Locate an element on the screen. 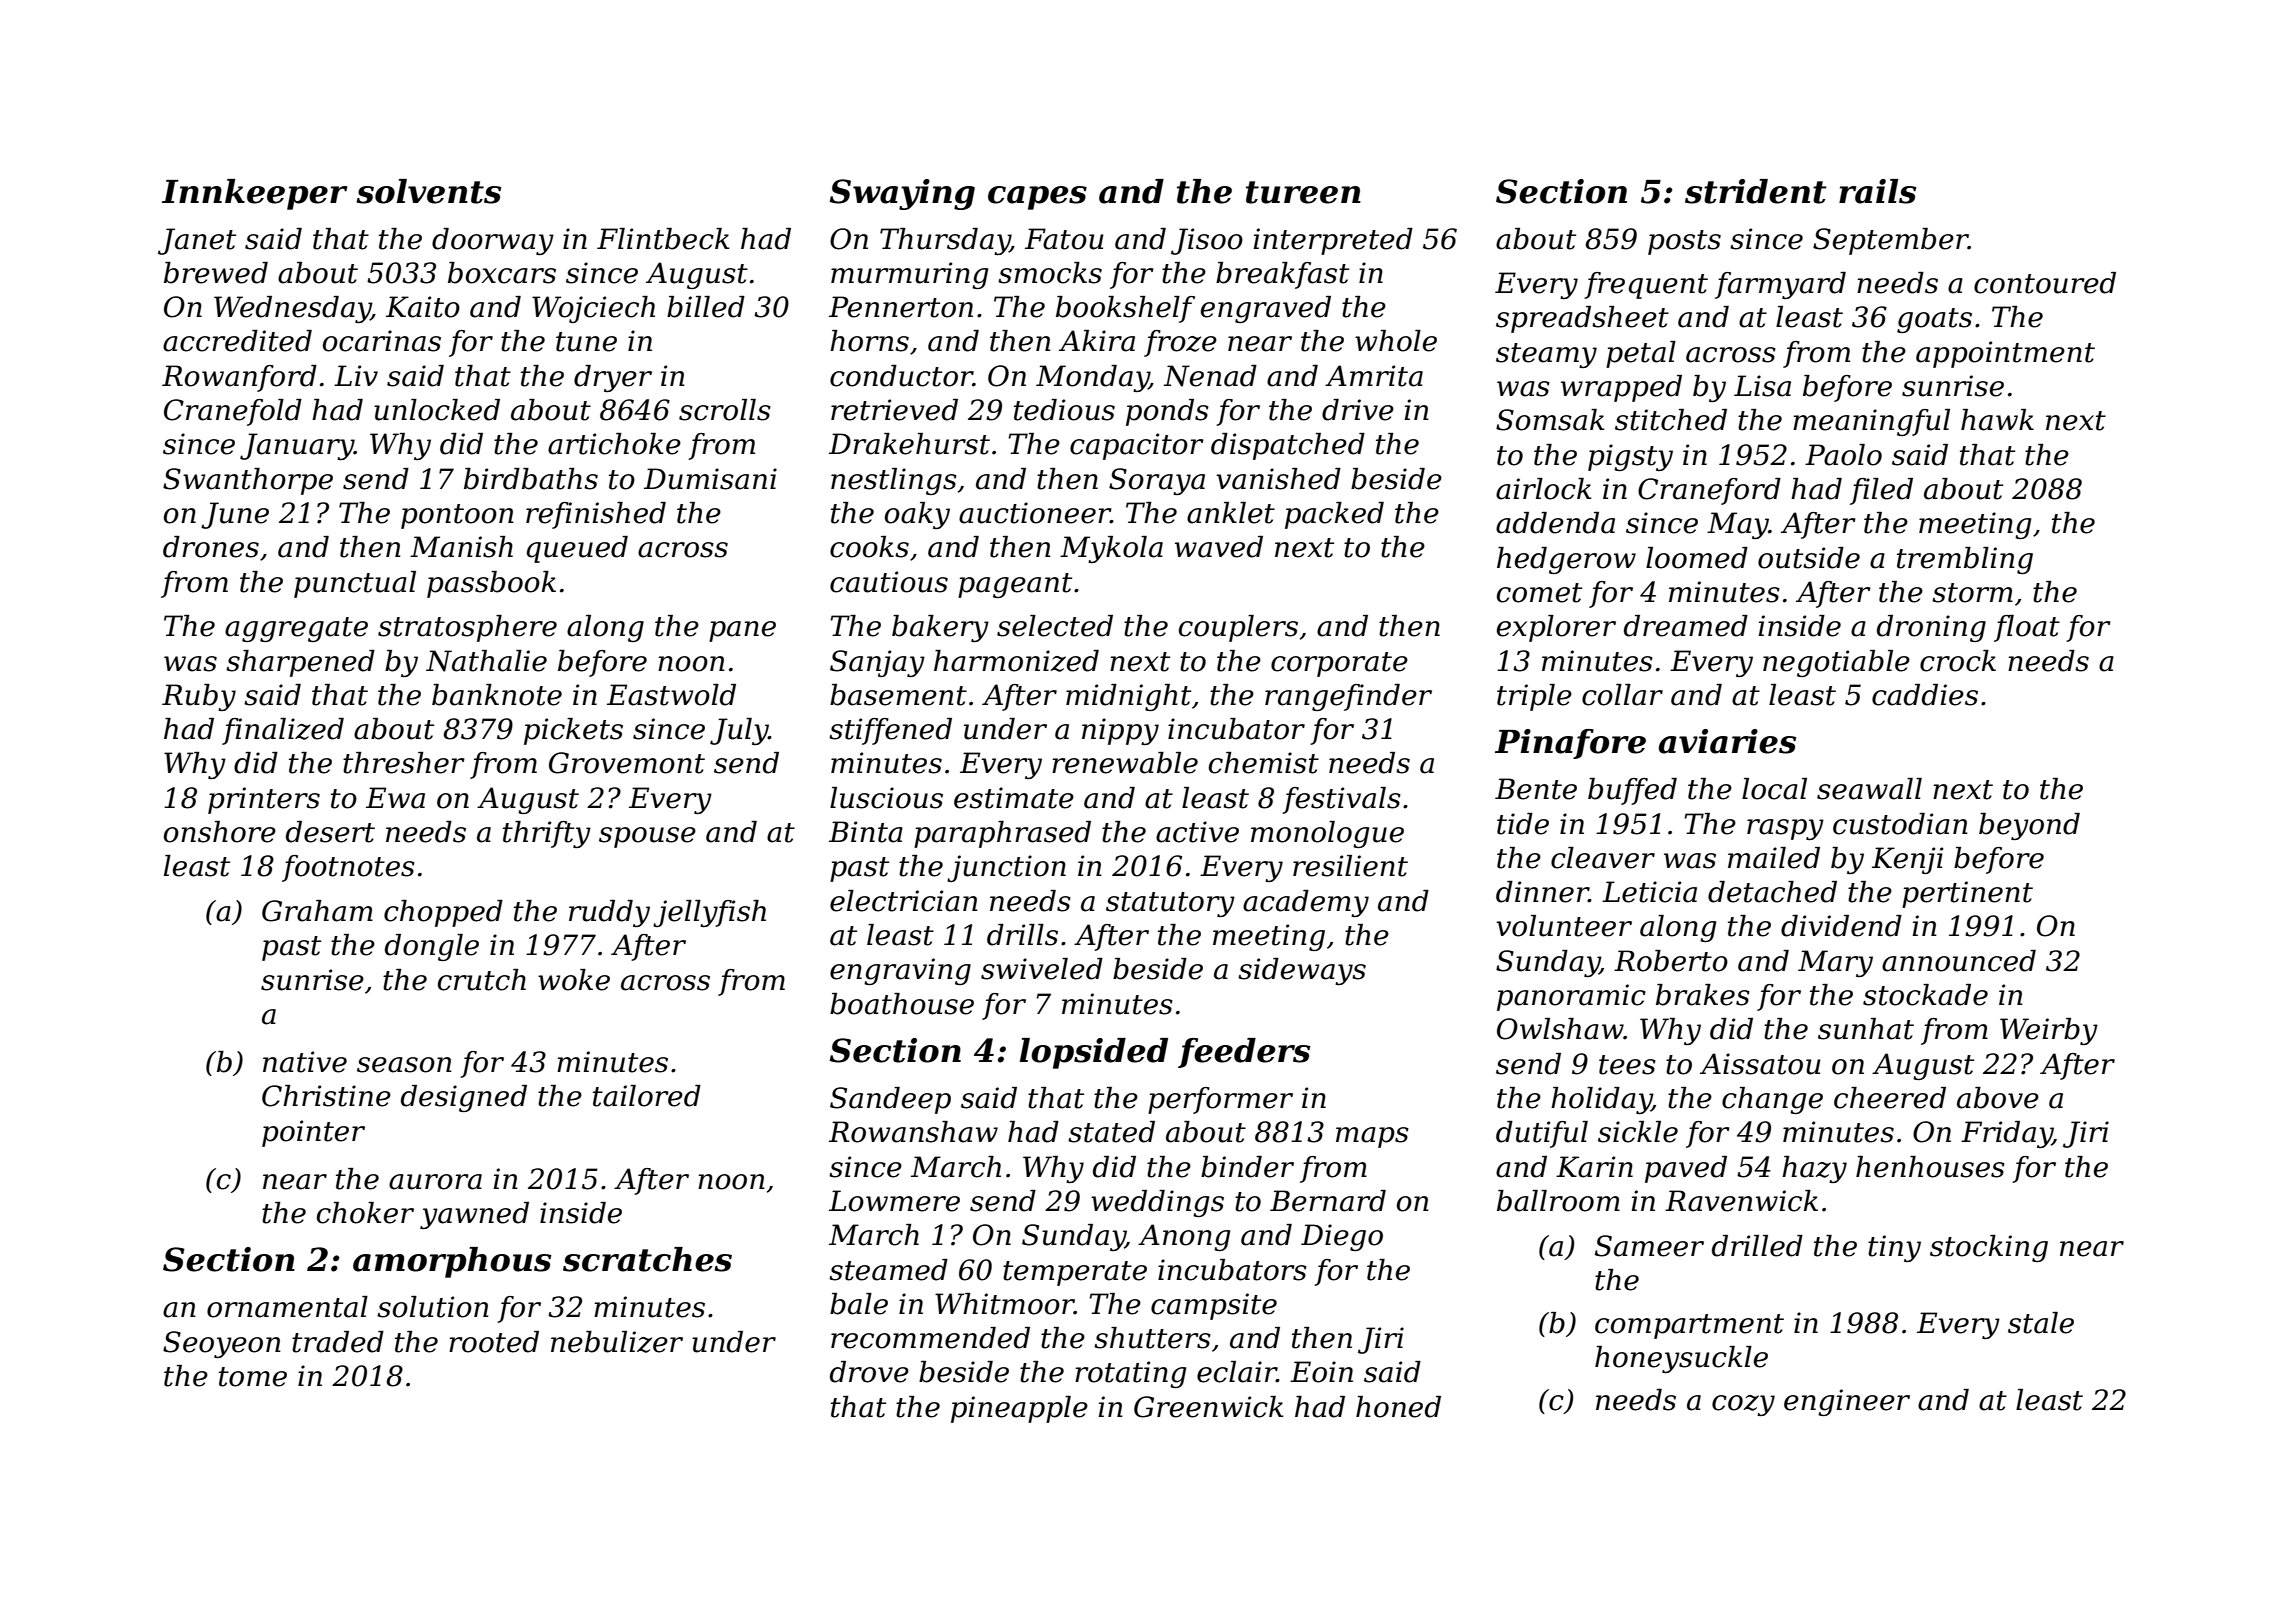  caddies is located at coordinates (1925, 695).
